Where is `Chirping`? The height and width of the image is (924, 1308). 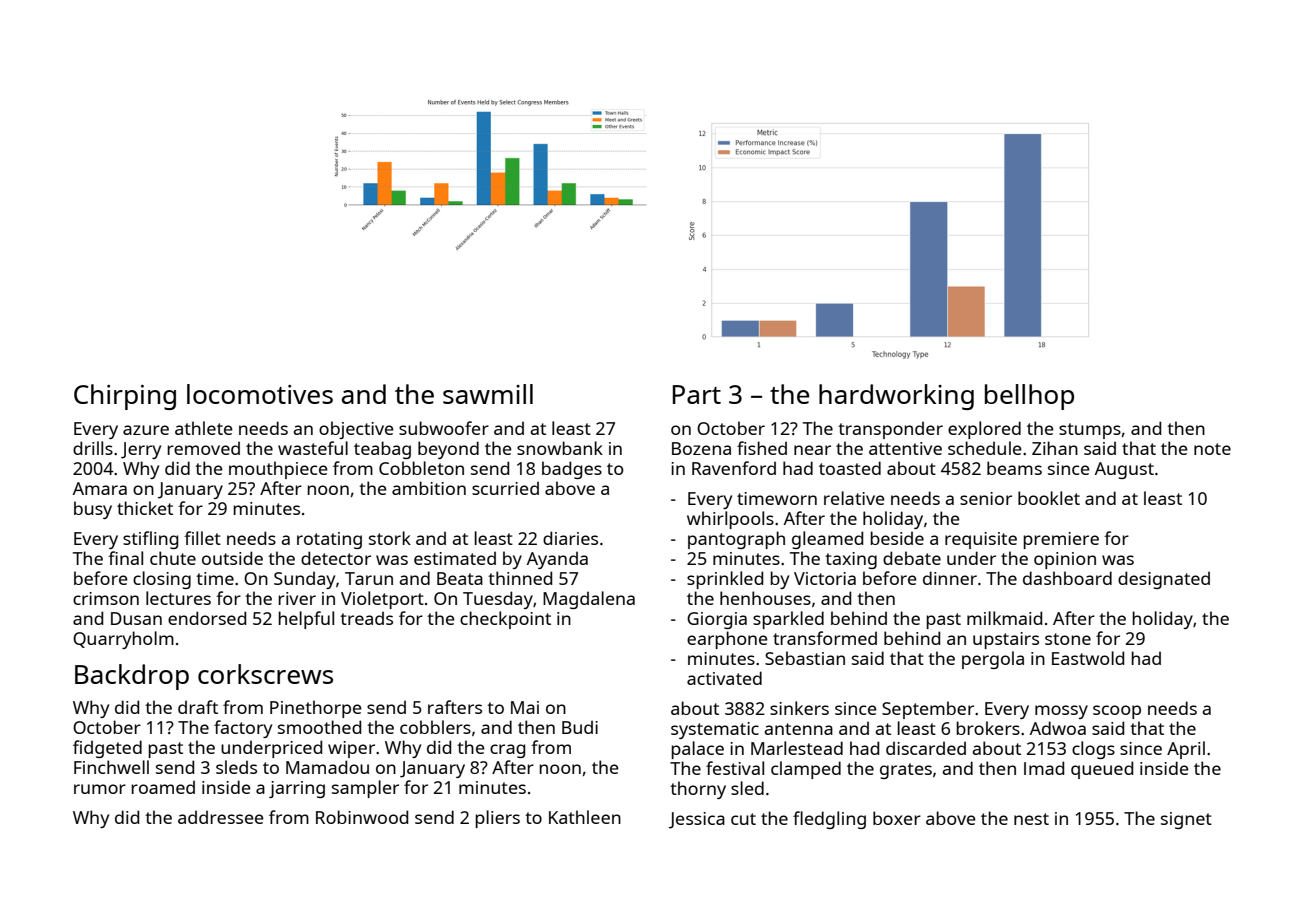 Chirping is located at coordinates (125, 397).
